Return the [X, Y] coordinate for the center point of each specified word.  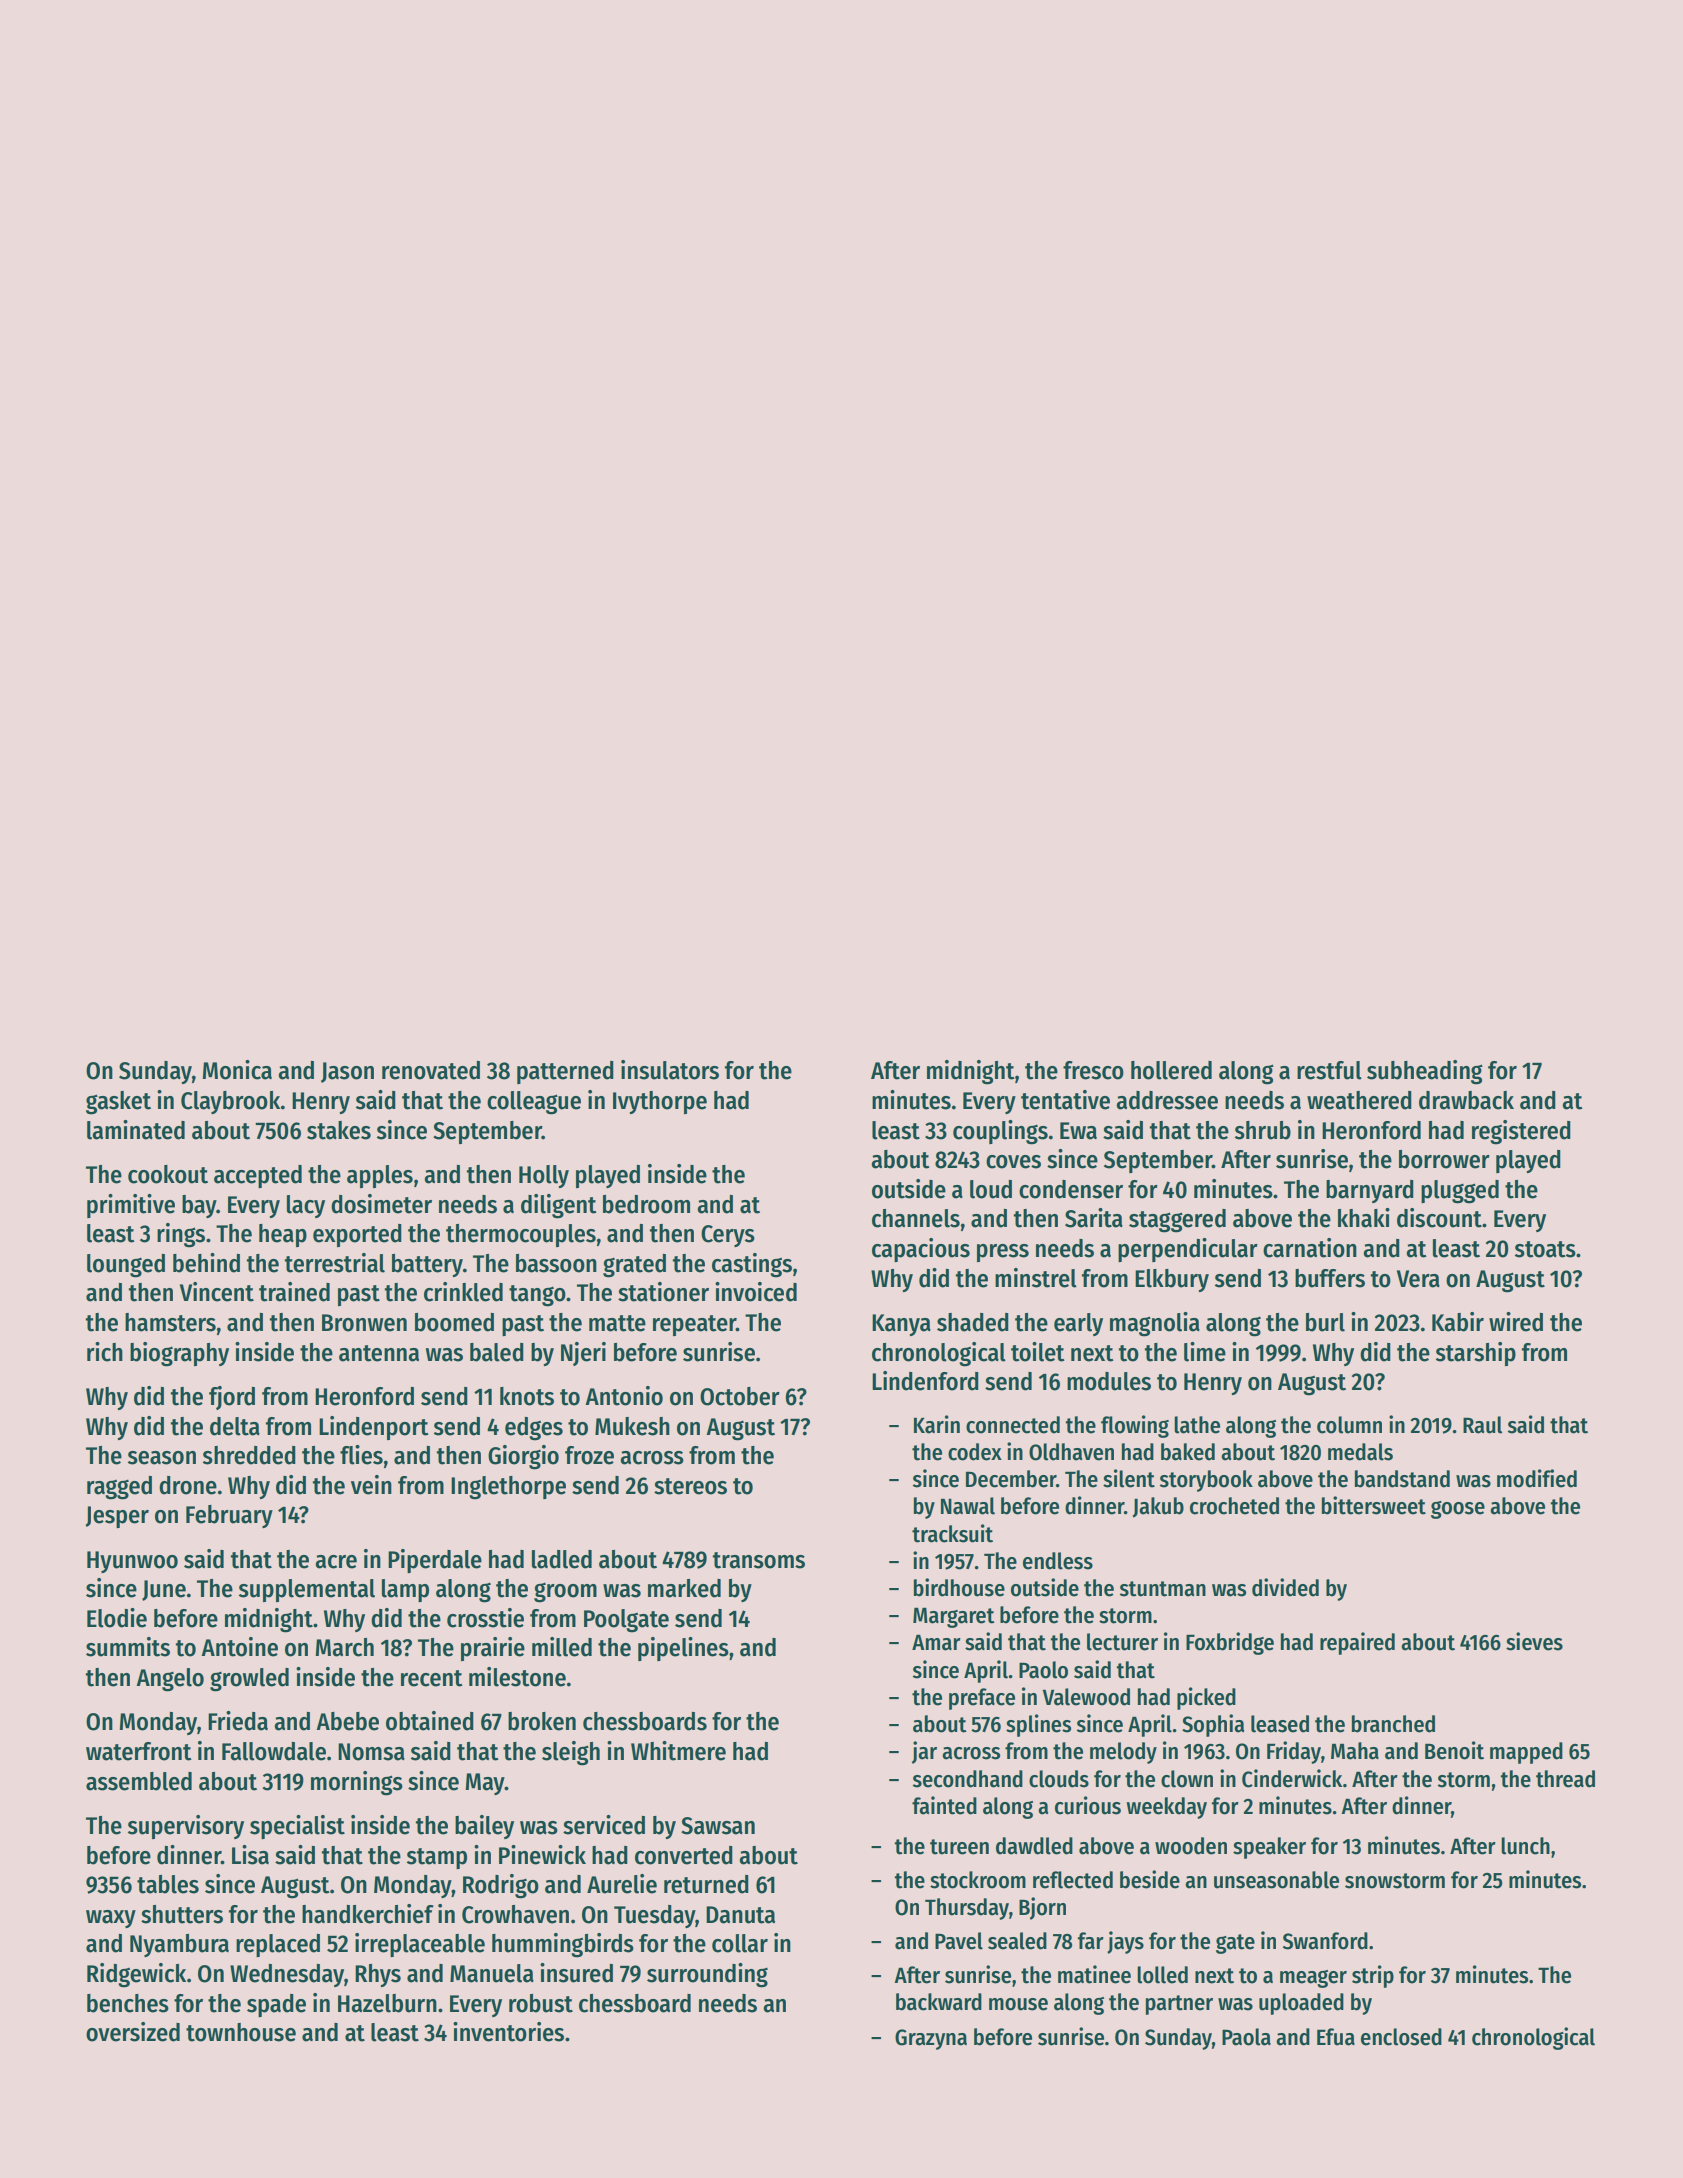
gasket [118, 1103]
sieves [1534, 1641]
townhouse [241, 2032]
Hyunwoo [132, 1562]
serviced [604, 1825]
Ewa [1078, 1131]
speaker [1269, 1848]
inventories [508, 2032]
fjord [232, 1398]
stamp [437, 1858]
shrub [1263, 1130]
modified [1537, 1478]
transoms [759, 1560]
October [740, 1396]
